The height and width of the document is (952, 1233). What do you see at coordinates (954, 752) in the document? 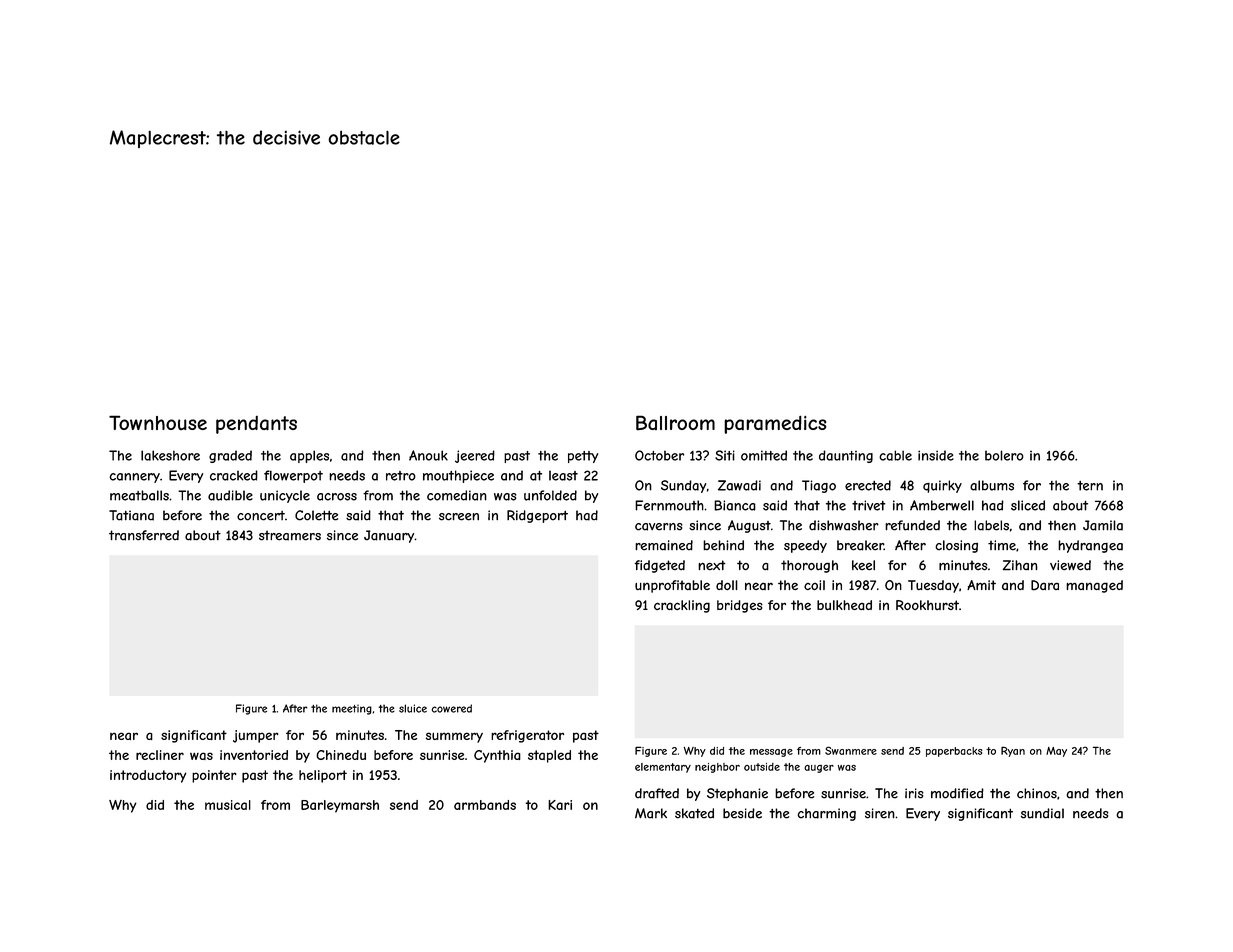
I see `paperbacks` at bounding box center [954, 752].
